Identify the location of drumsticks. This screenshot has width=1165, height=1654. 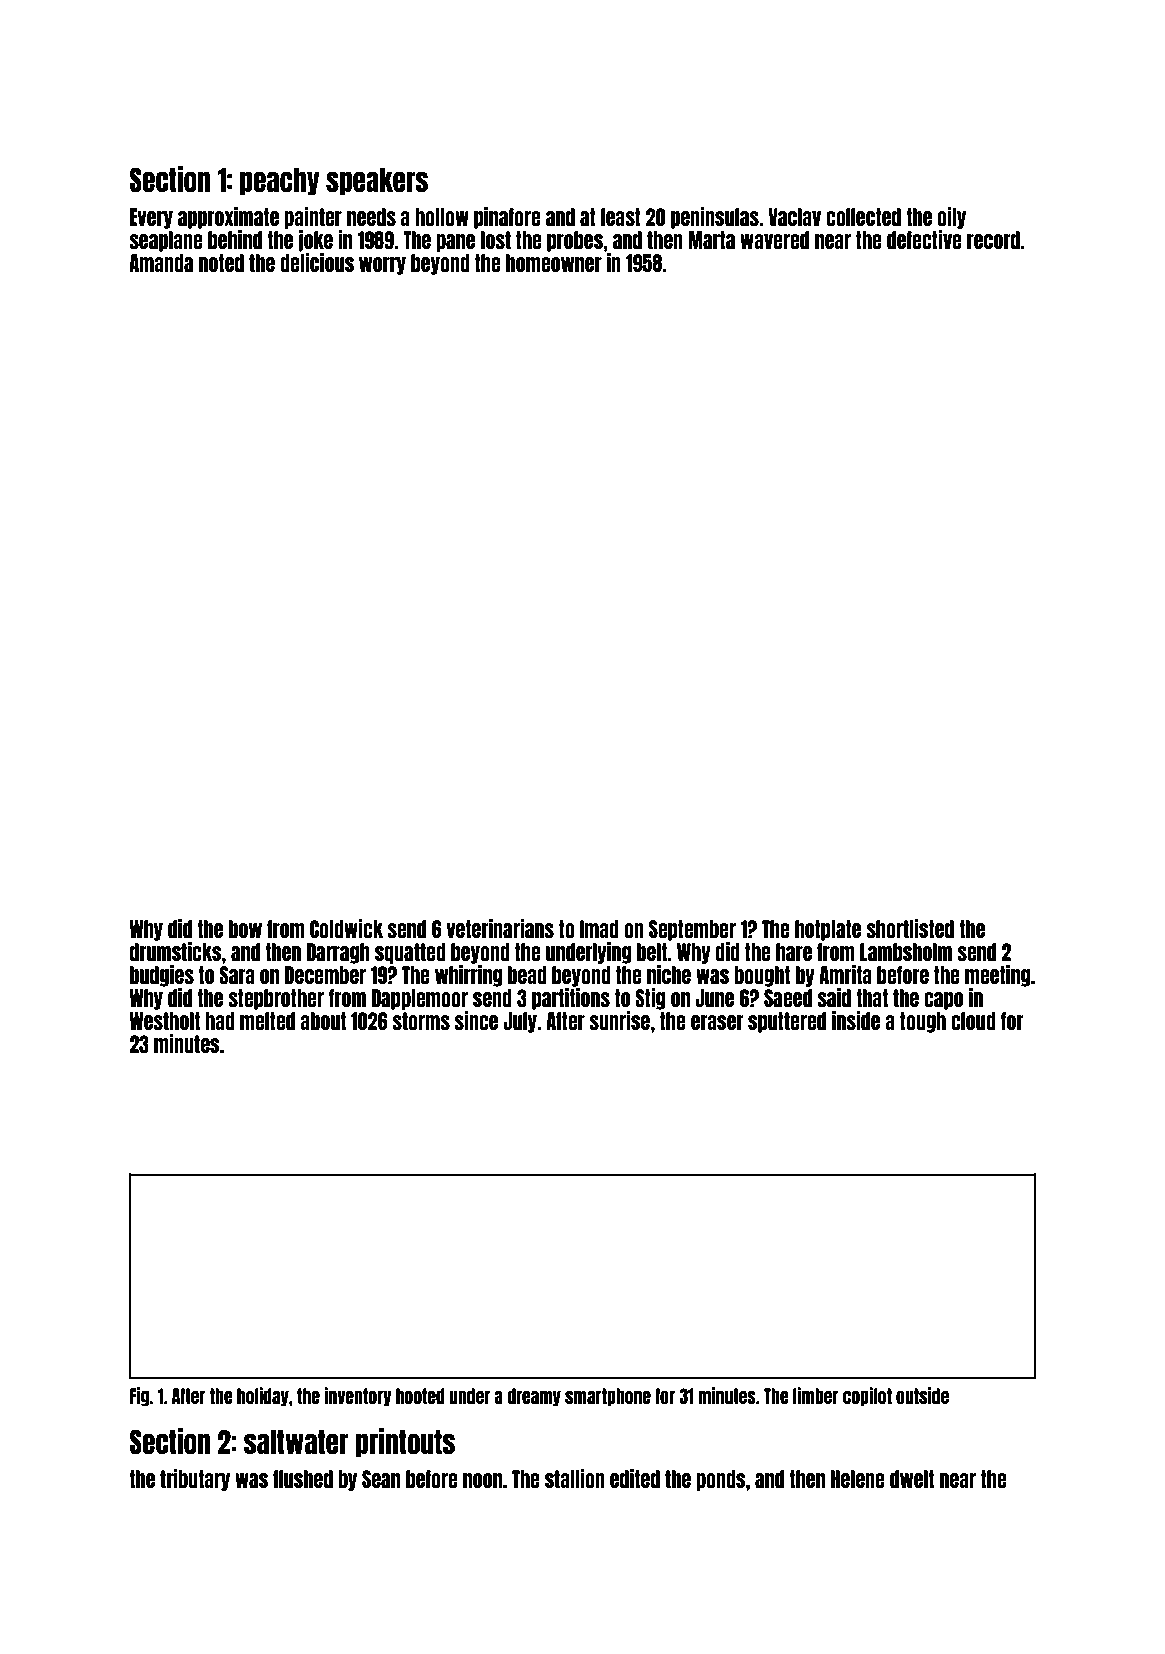
(176, 951).
